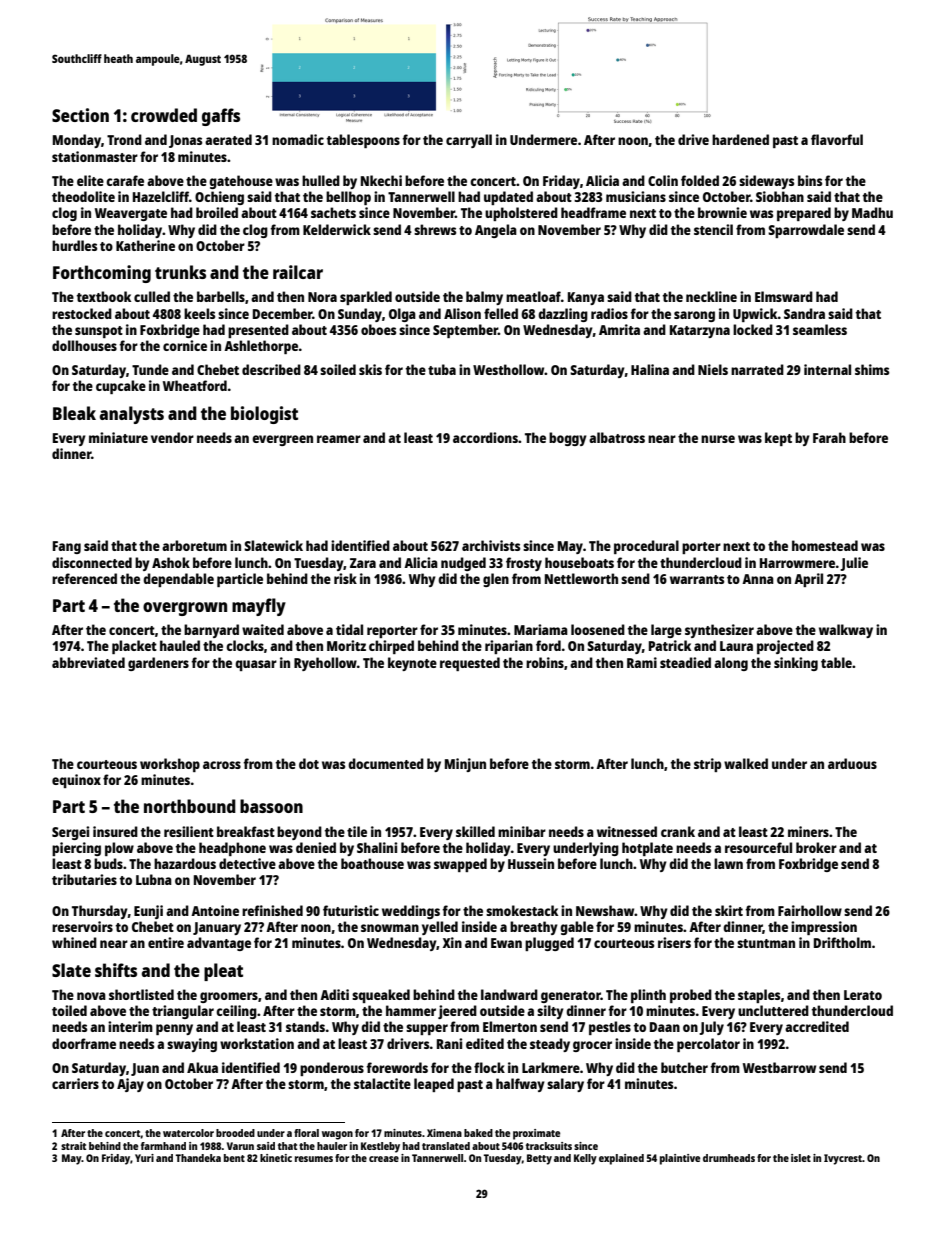 Image resolution: width=952 pixels, height=1233 pixels. I want to click on dot, so click(309, 763).
